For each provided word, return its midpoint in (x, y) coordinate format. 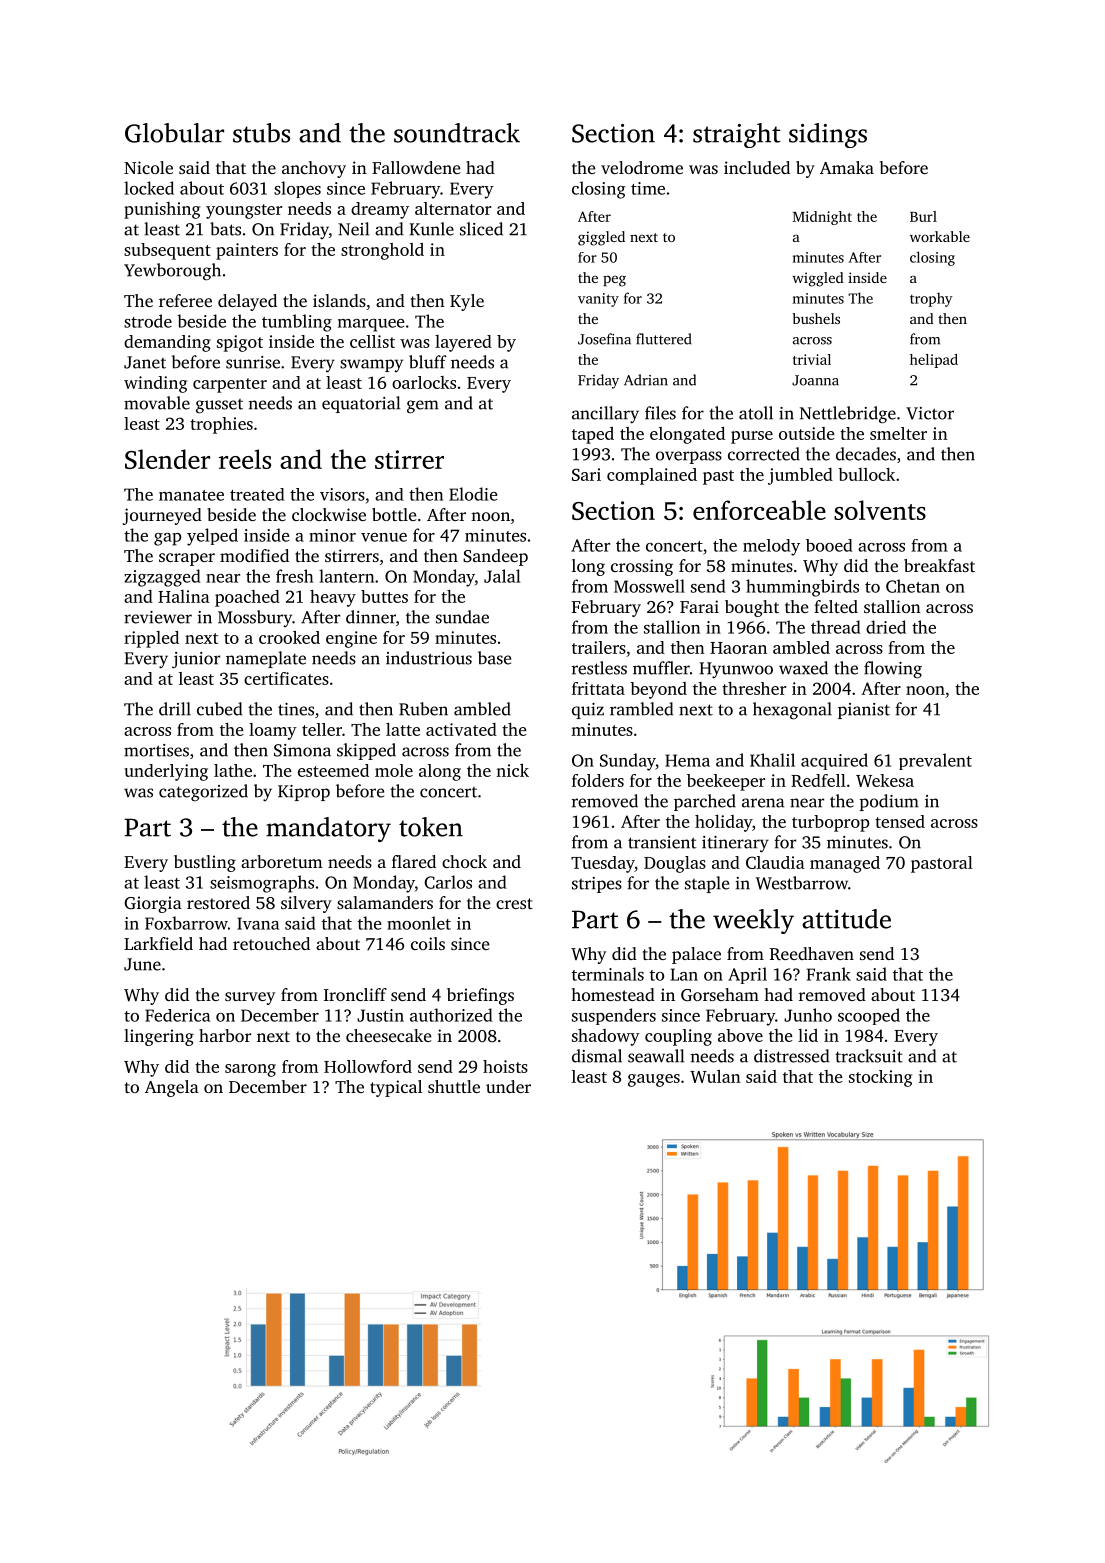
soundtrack (457, 133)
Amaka (847, 167)
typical (396, 1088)
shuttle (454, 1086)
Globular (174, 133)
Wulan (715, 1076)
